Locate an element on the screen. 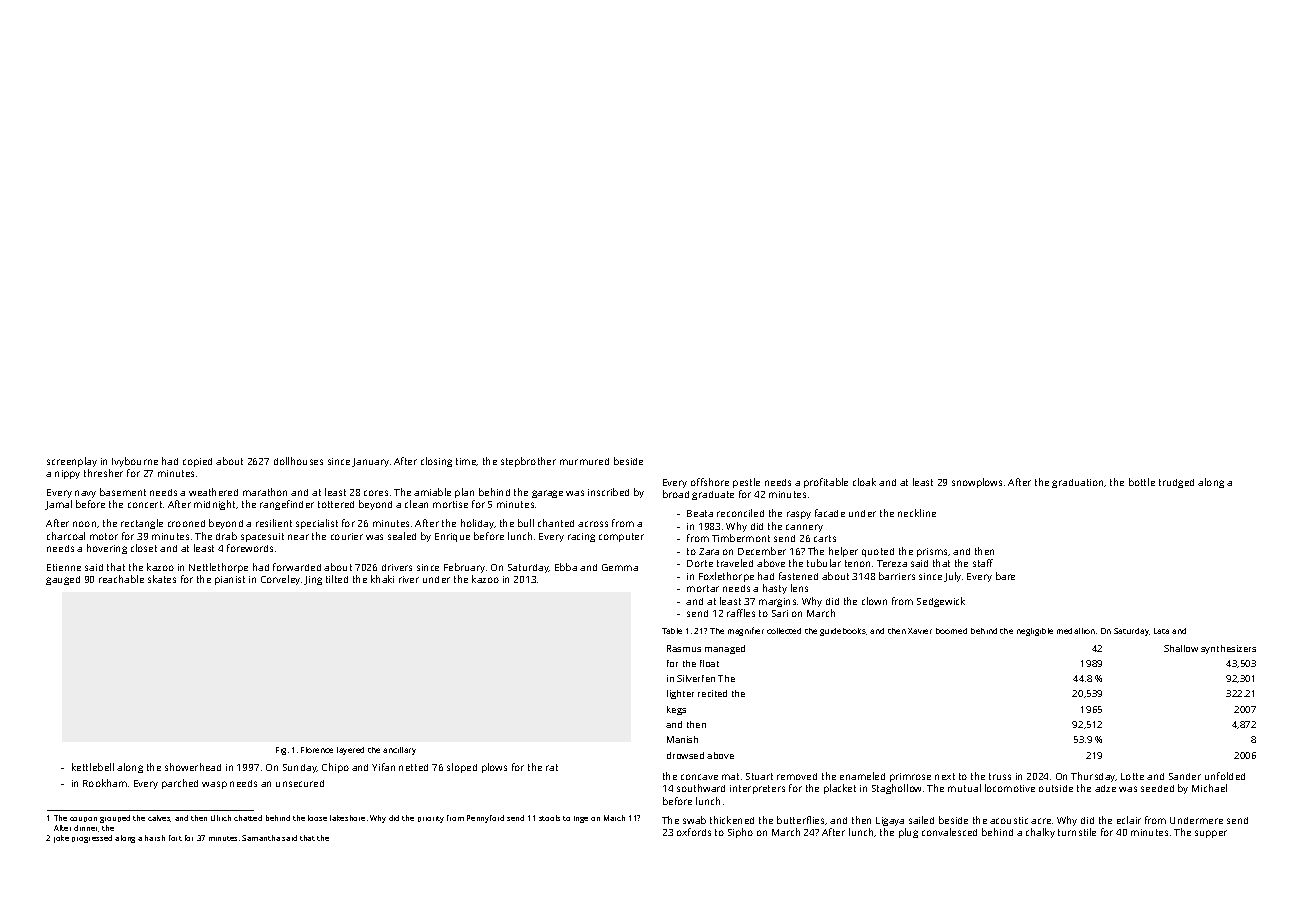 The image size is (1308, 924). bottle is located at coordinates (1142, 482).
